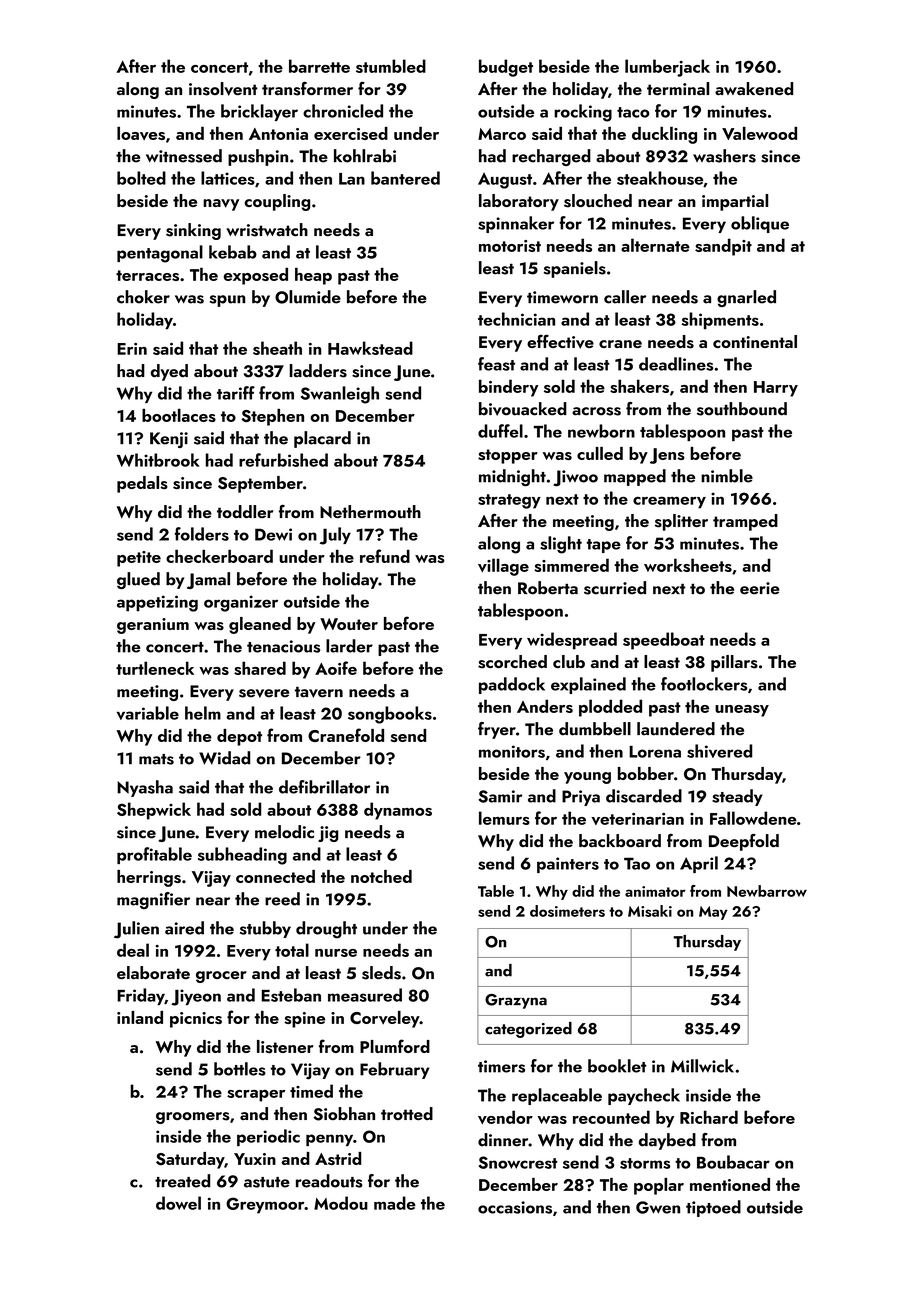  What do you see at coordinates (395, 1203) in the screenshot?
I see `made` at bounding box center [395, 1203].
